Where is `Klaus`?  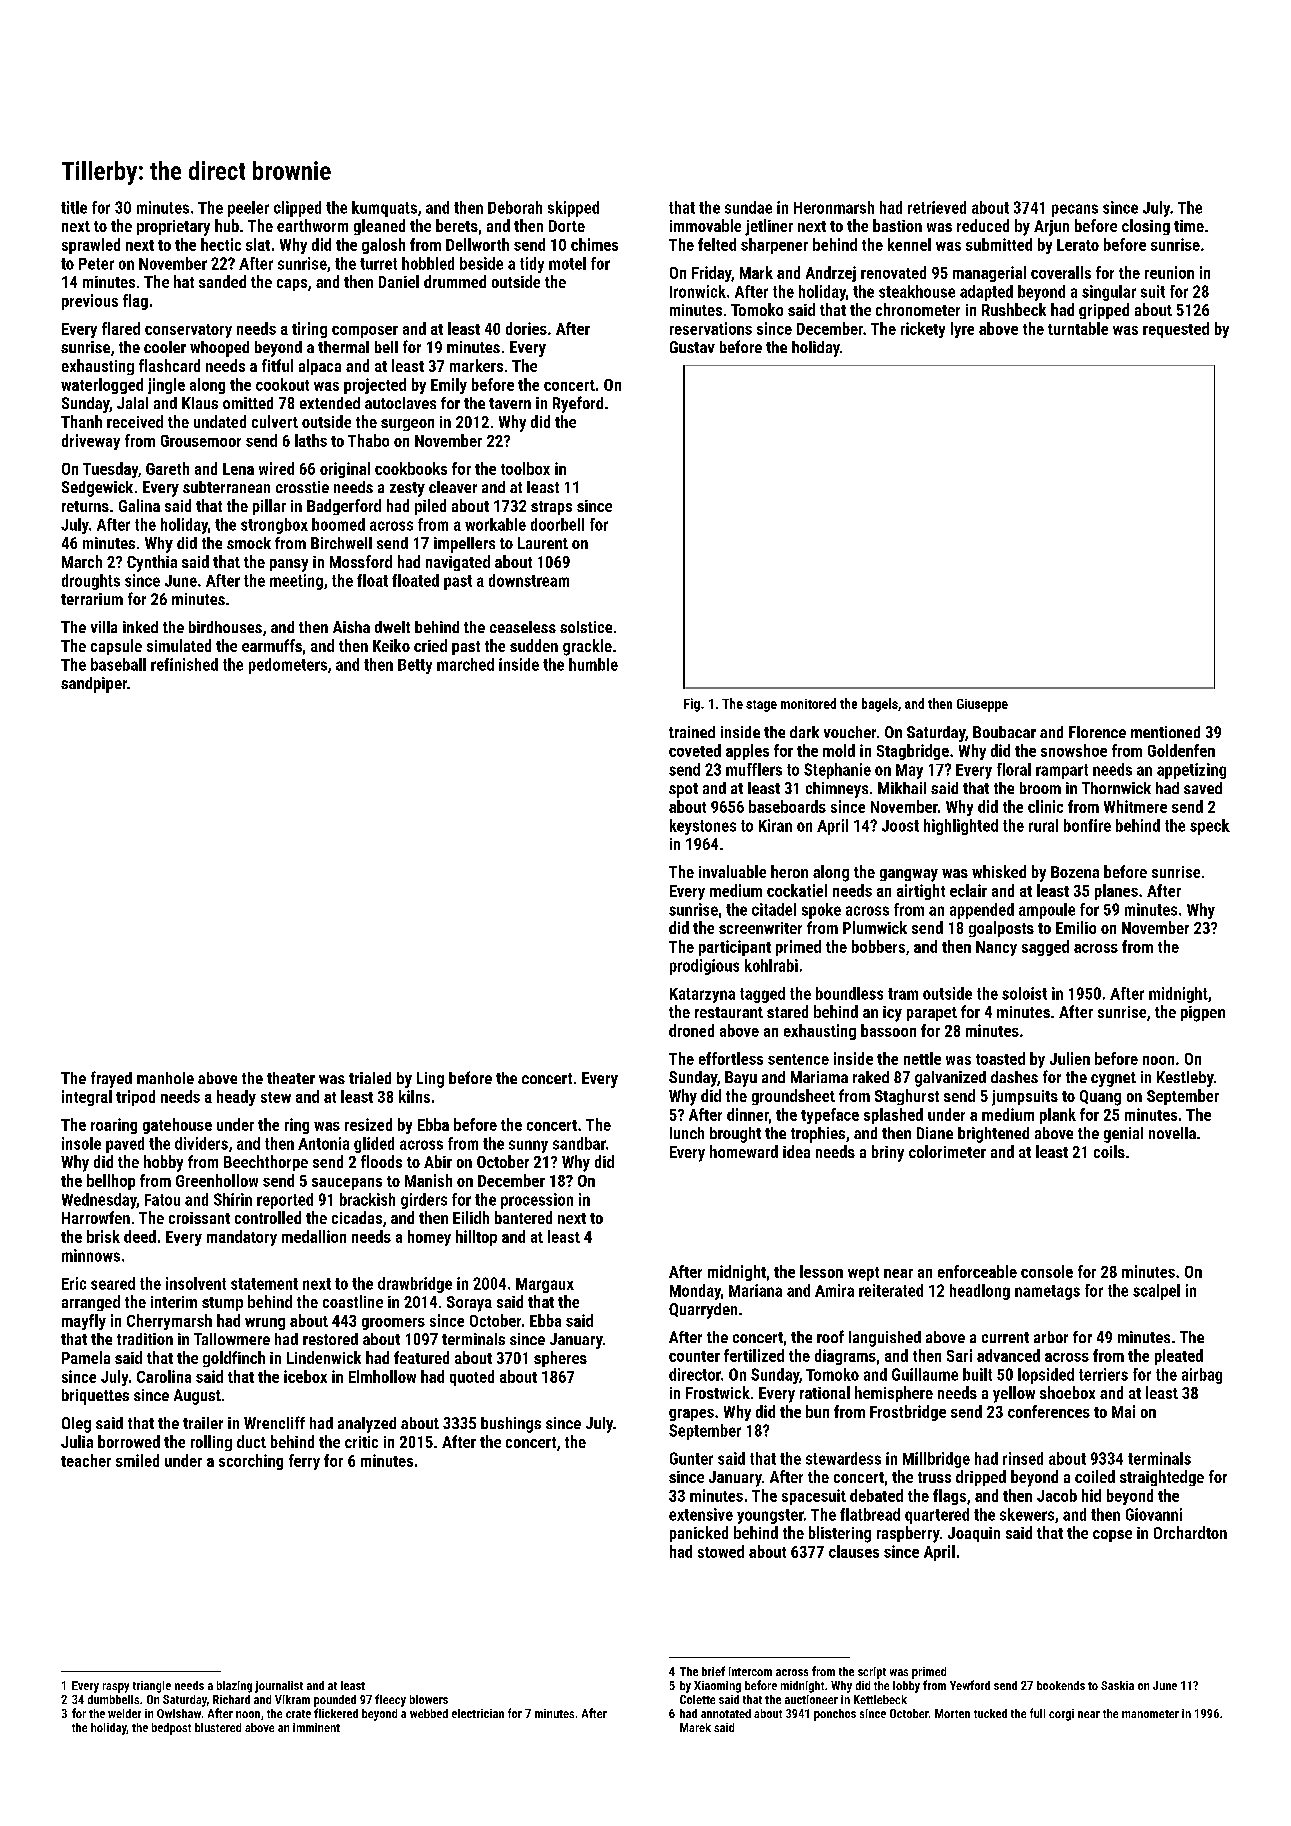 Klaus is located at coordinates (200, 403).
